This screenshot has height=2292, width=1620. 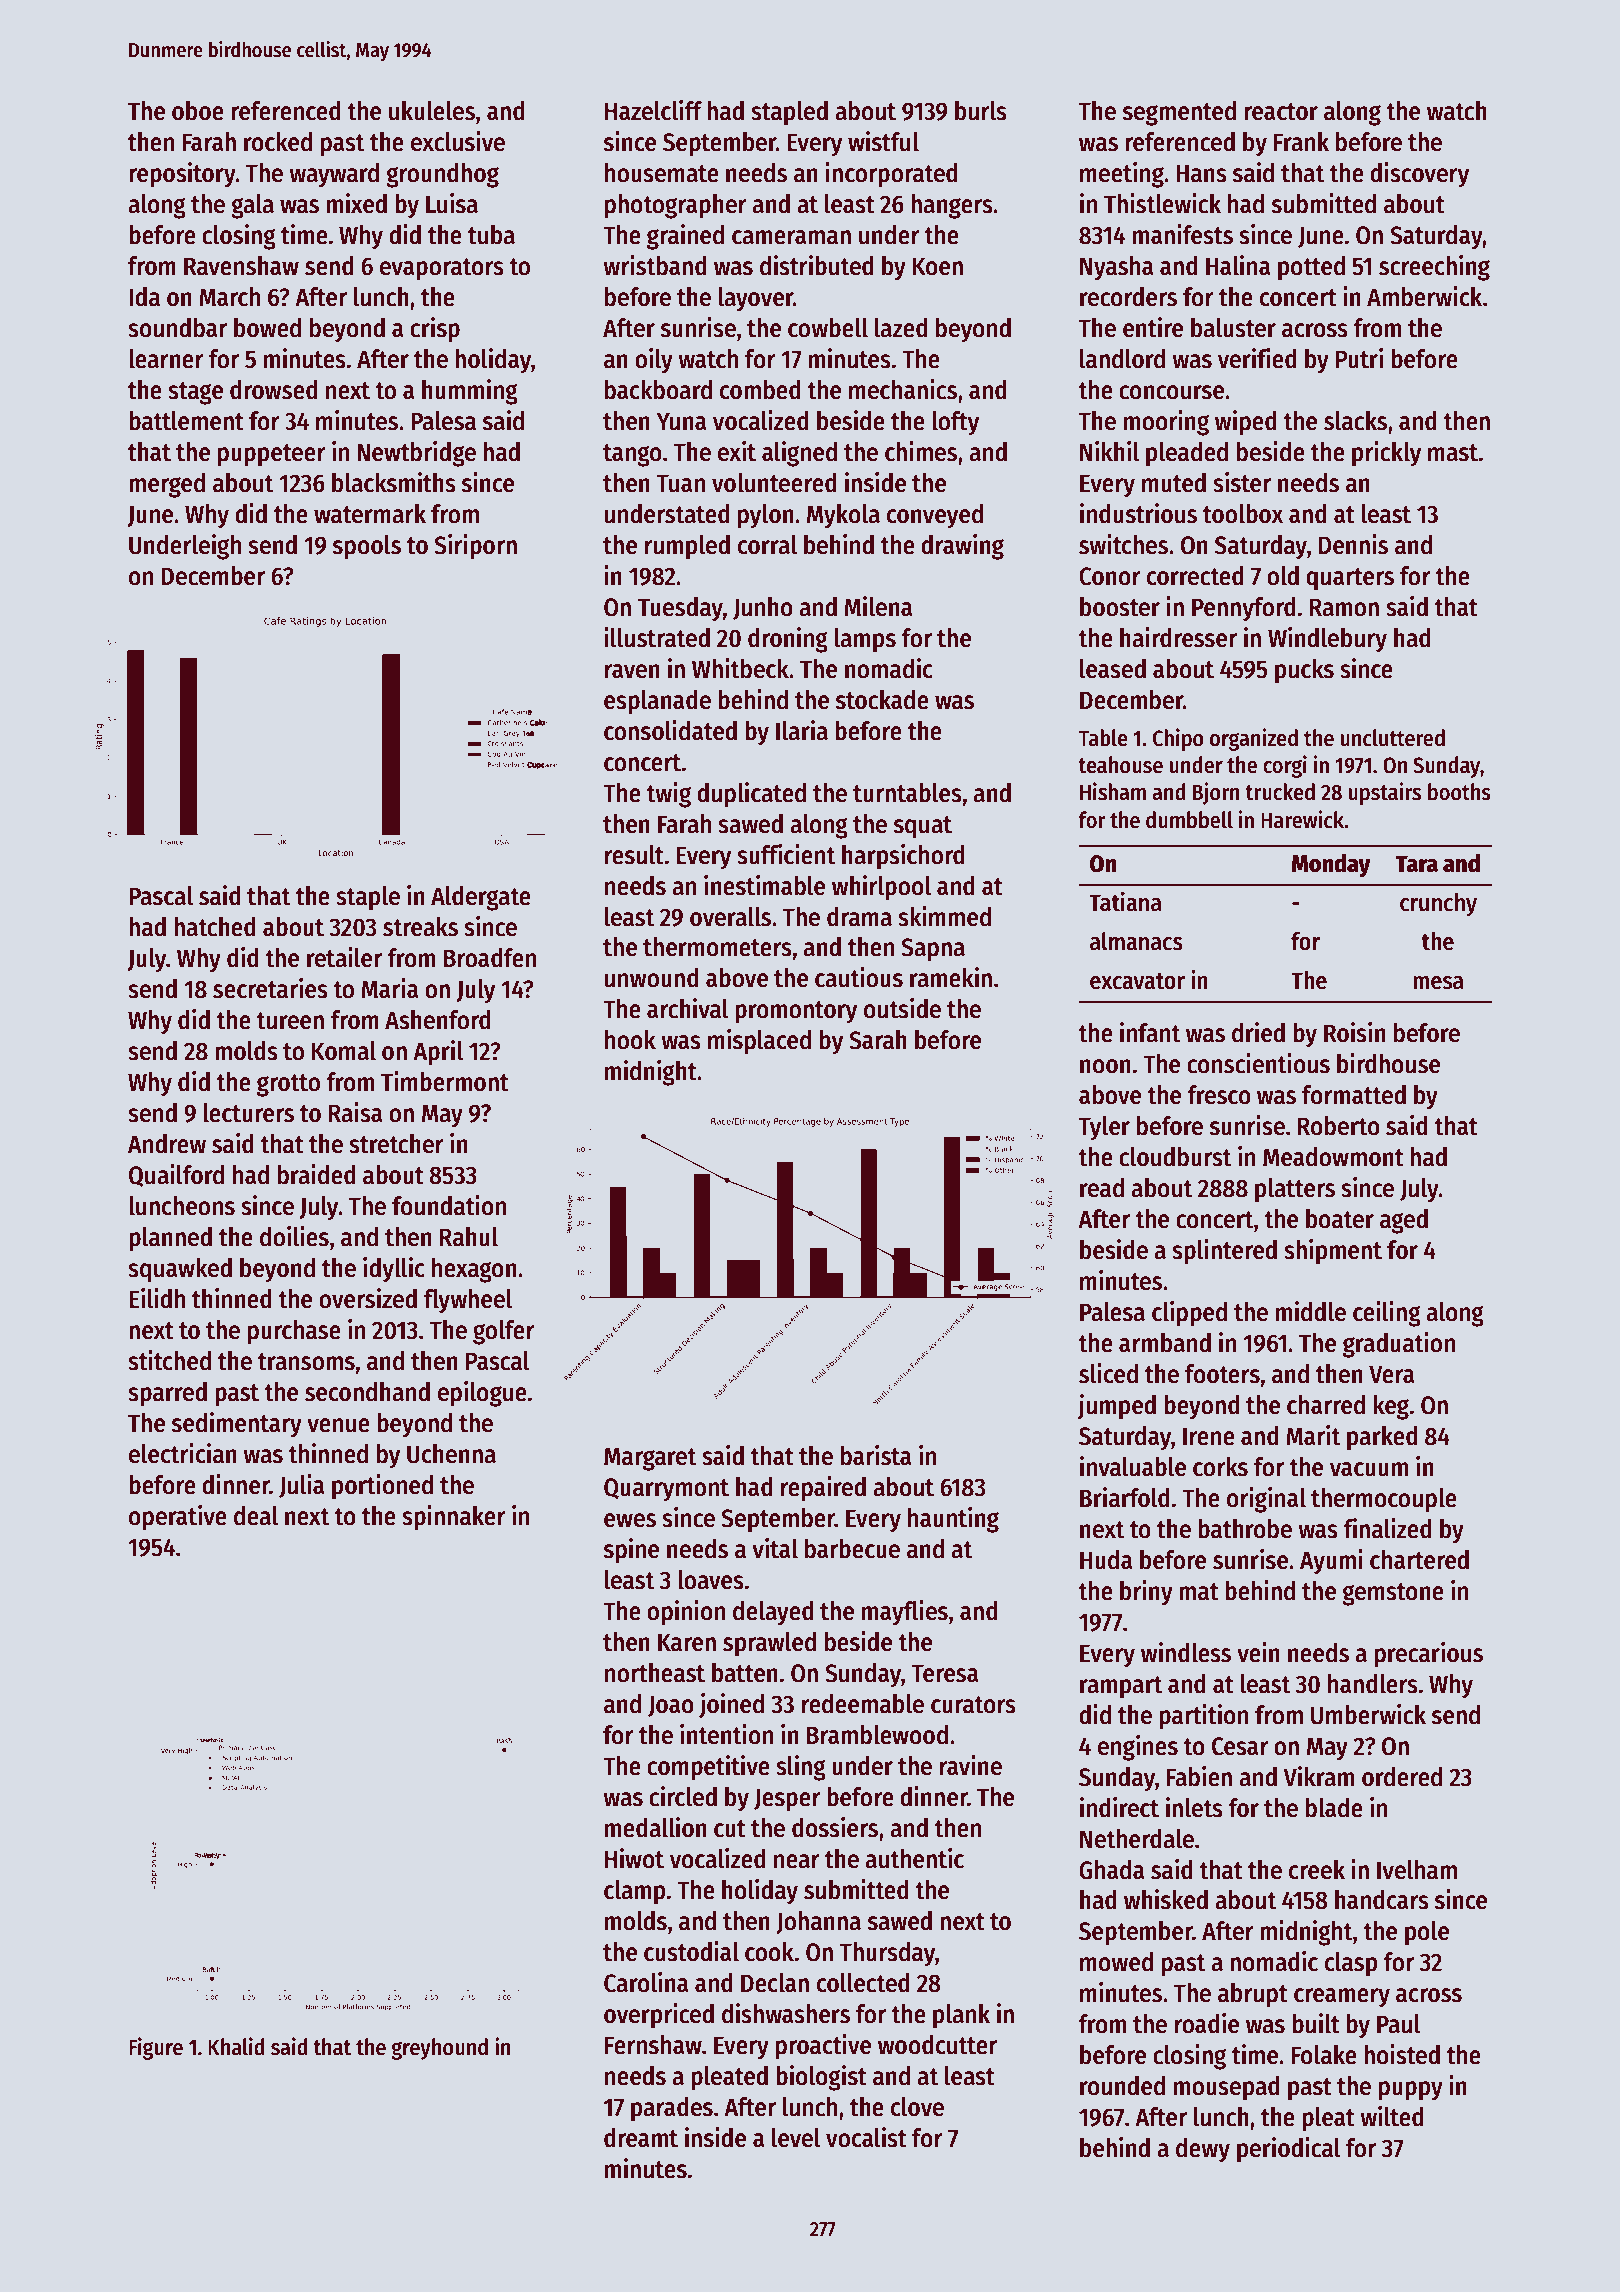 I want to click on Sarah, so click(x=878, y=1040).
